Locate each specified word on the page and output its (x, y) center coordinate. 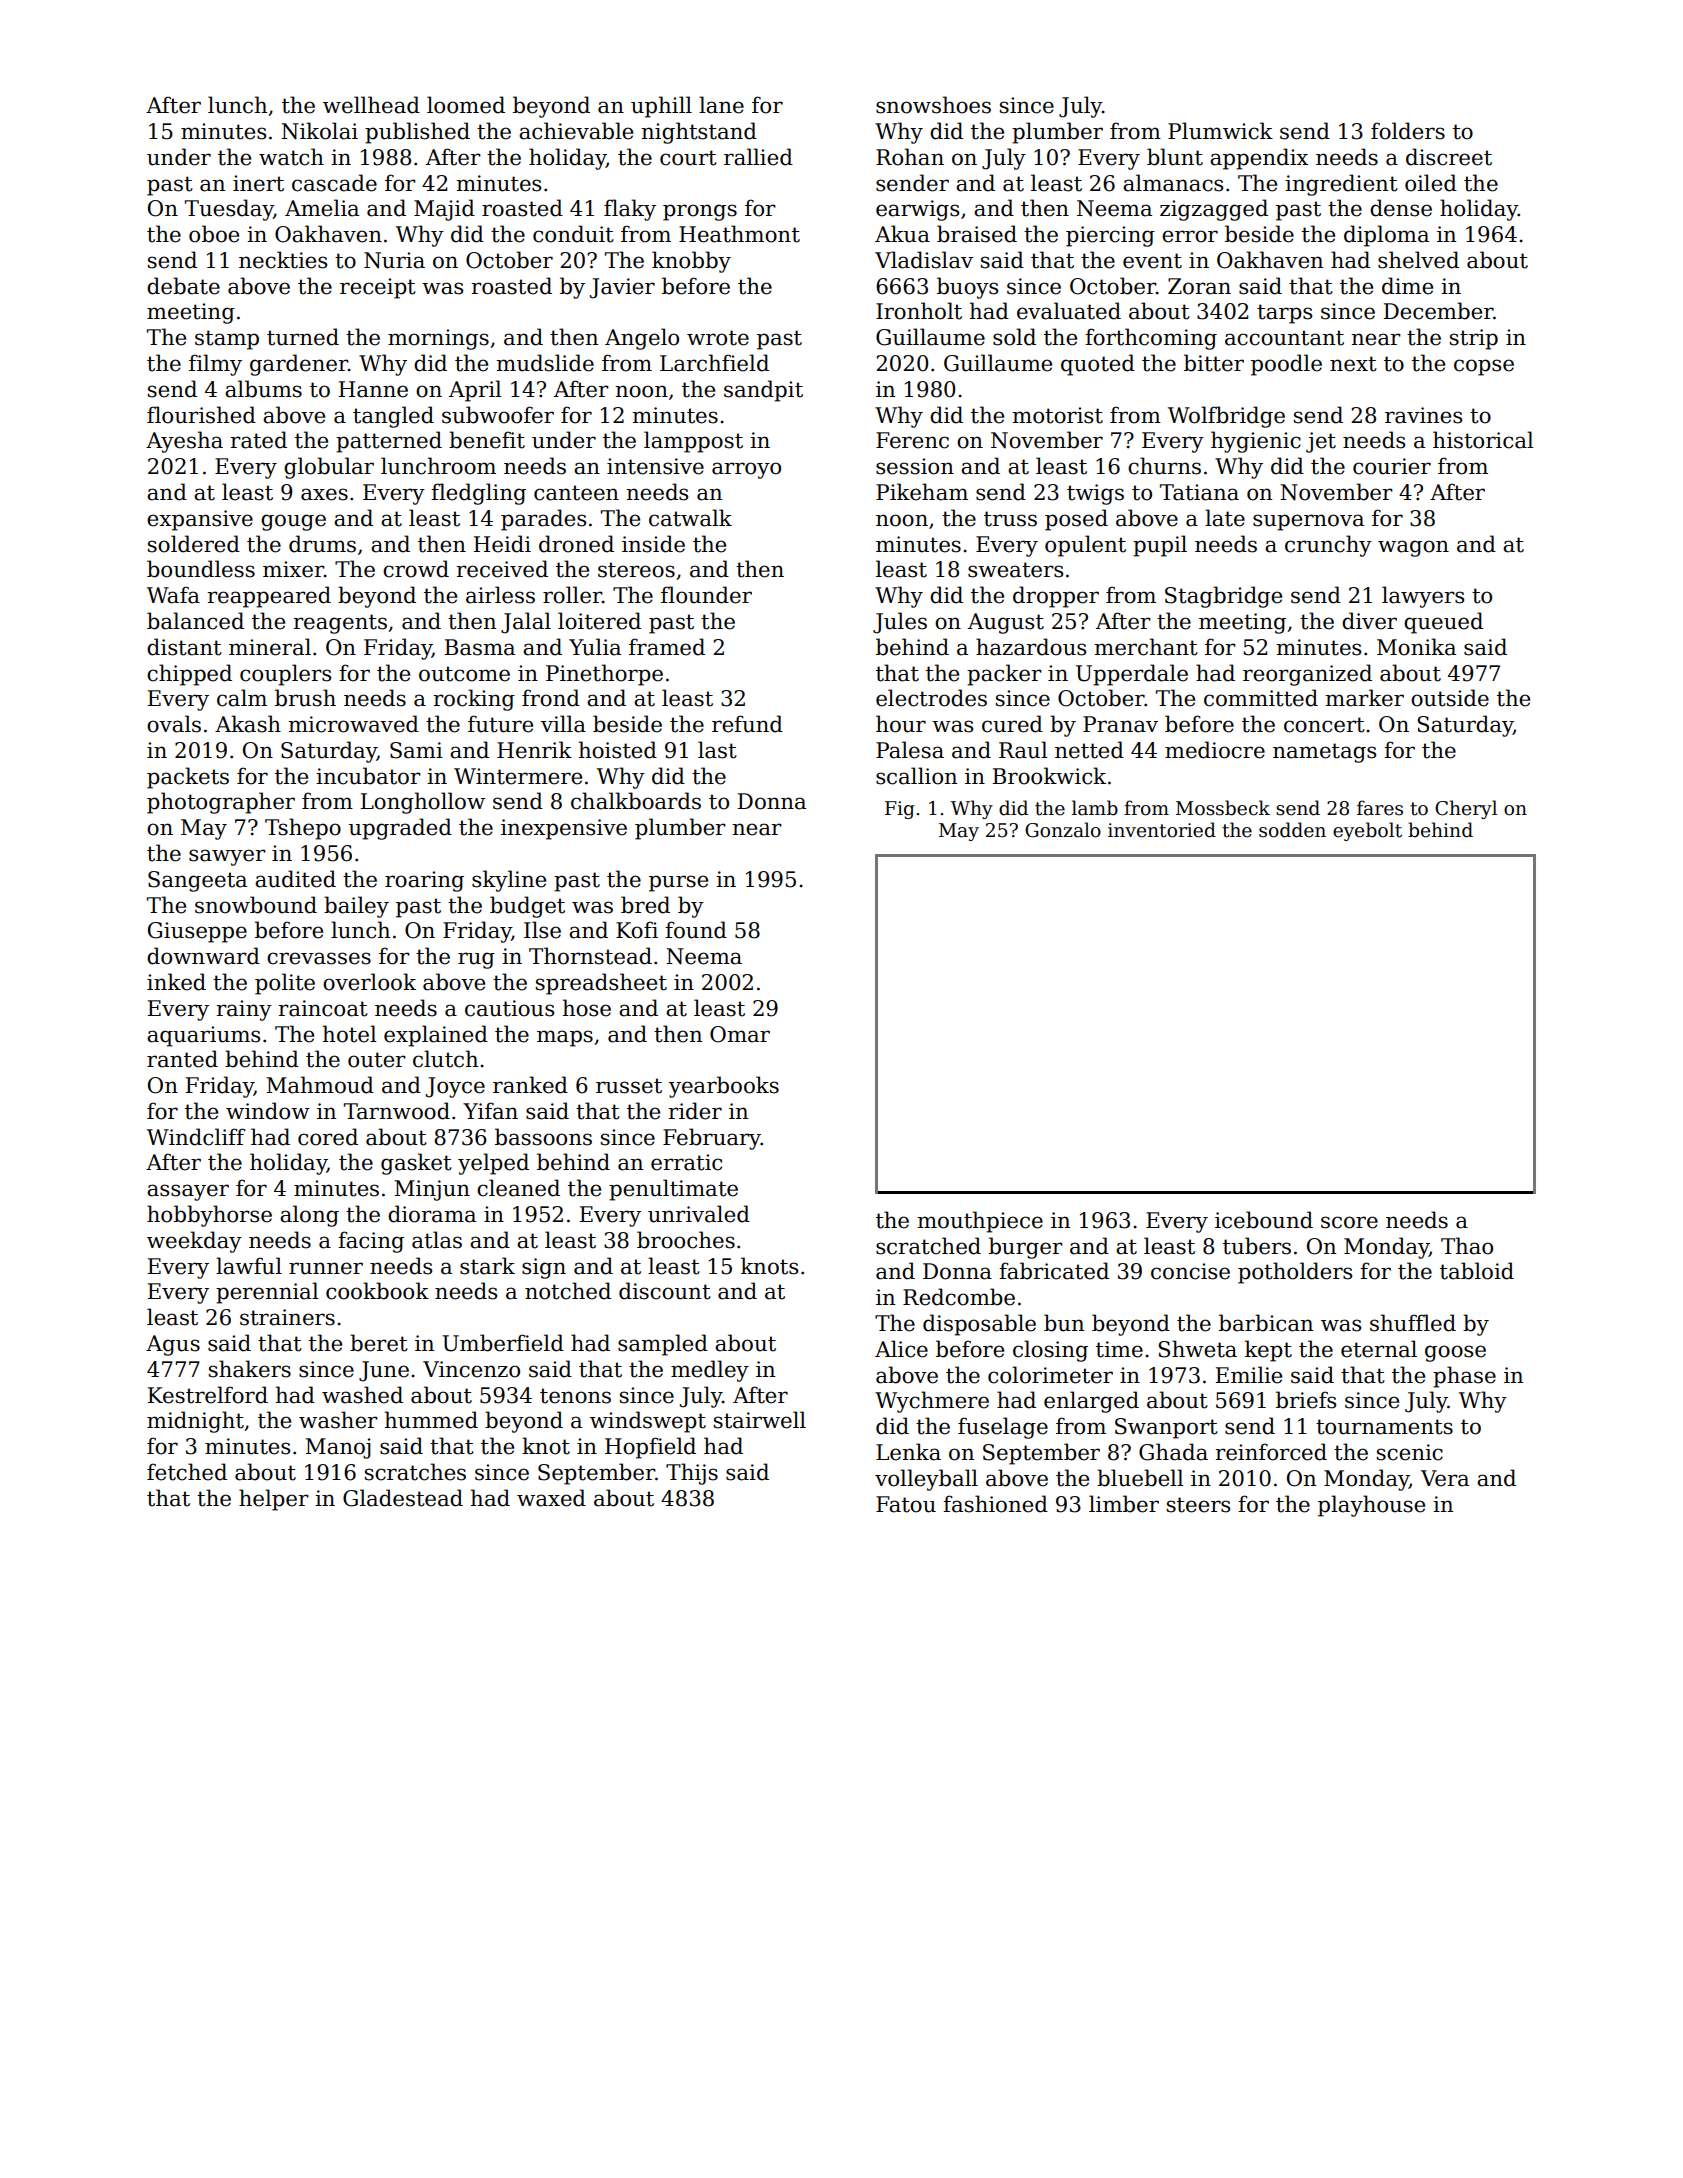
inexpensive (564, 829)
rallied (758, 157)
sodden (1292, 830)
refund (747, 724)
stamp (227, 340)
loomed (466, 105)
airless (500, 595)
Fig (900, 810)
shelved (1418, 260)
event (1152, 261)
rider (695, 1111)
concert (1324, 725)
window (268, 1111)
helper (274, 1500)
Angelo (642, 339)
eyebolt (1367, 831)
